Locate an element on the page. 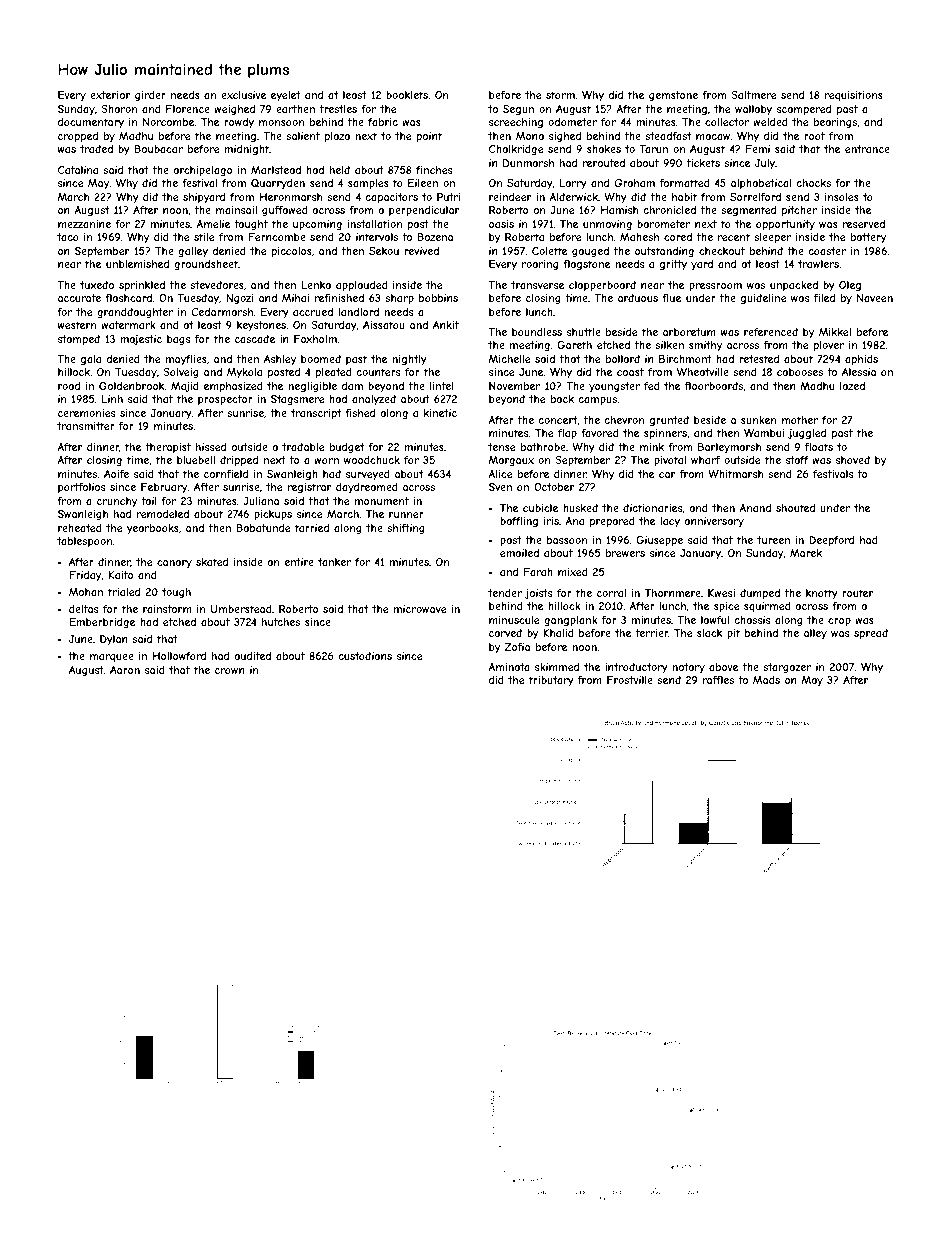 The image size is (952, 1233). boundless is located at coordinates (537, 332).
